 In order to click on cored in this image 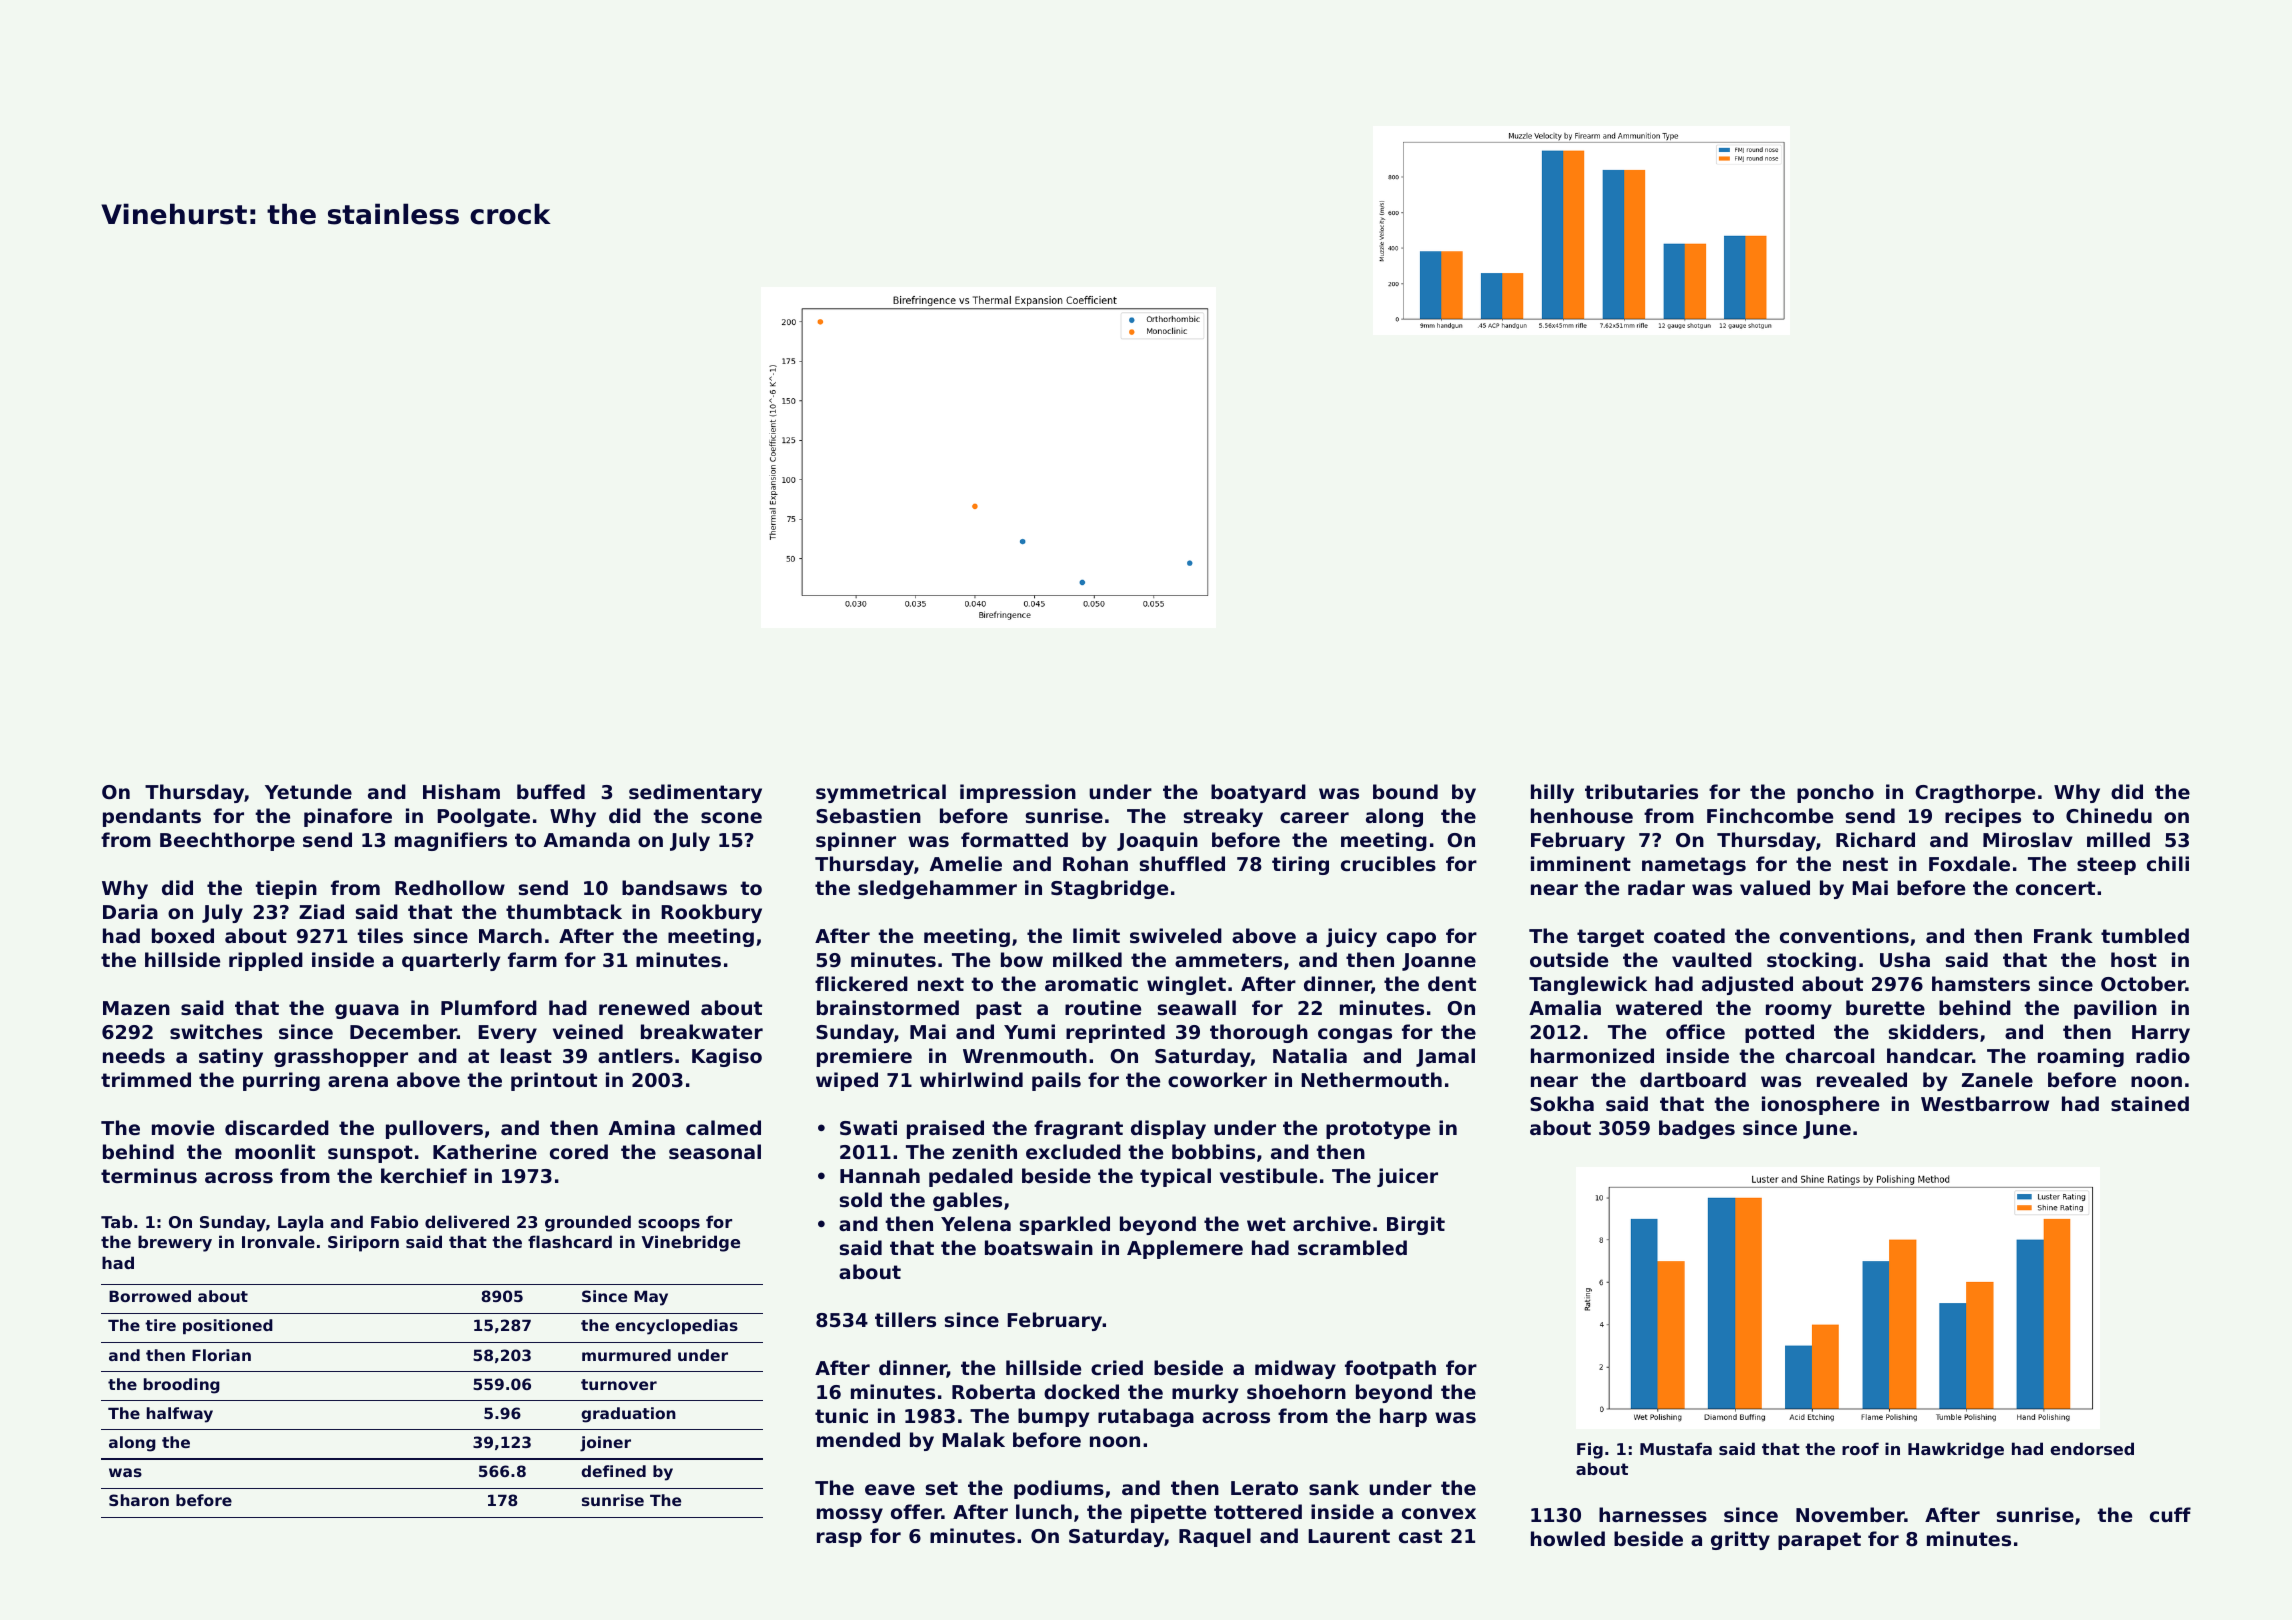, I will do `click(579, 1152)`.
